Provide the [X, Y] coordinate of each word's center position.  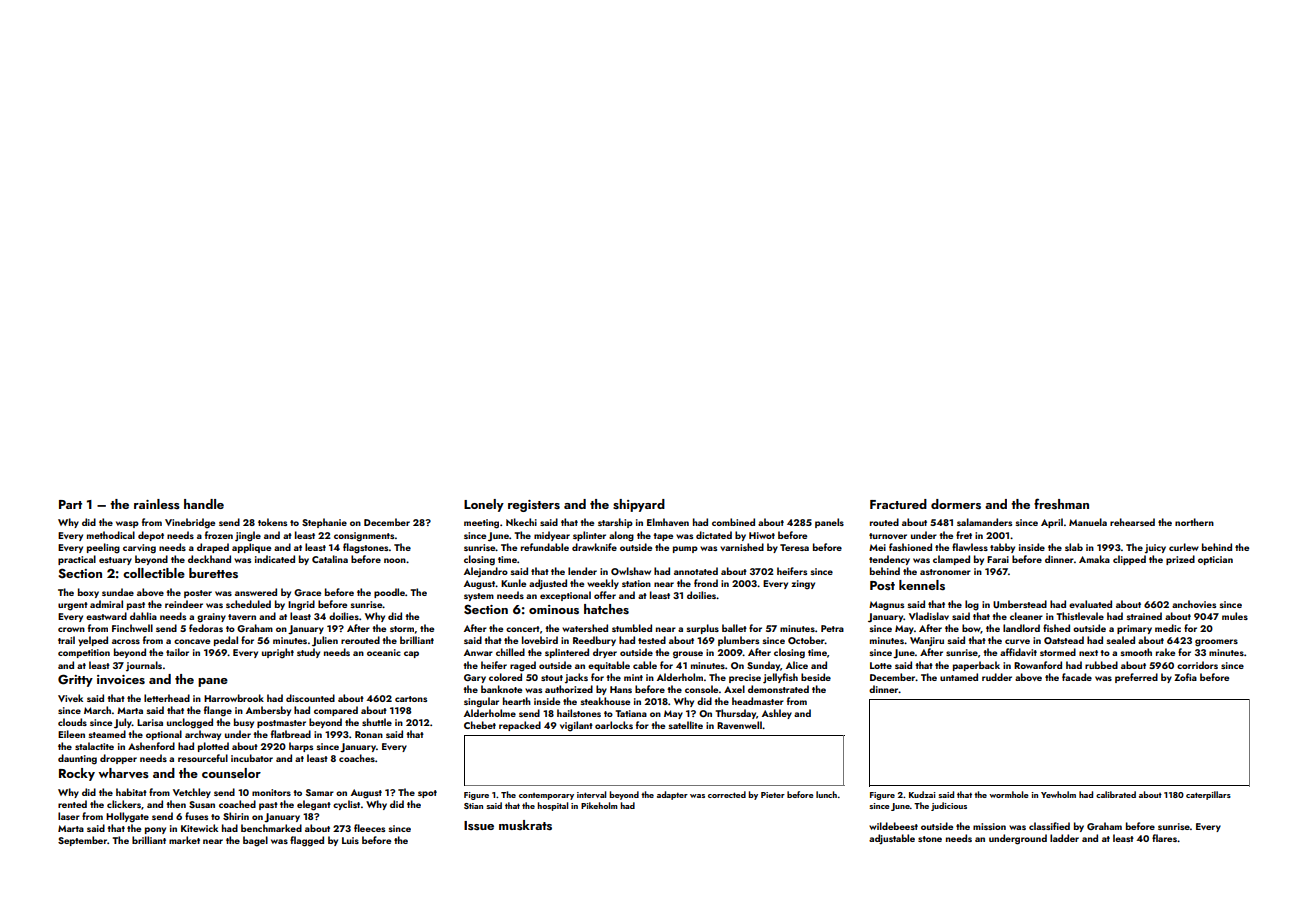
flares [1164, 838]
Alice [797, 665]
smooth [1136, 652]
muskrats [525, 825]
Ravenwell [739, 725]
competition [84, 653]
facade [1077, 677]
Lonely [484, 505]
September [82, 841]
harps [301, 747]
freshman [1061, 503]
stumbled [632, 628]
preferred [1136, 678]
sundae [118, 592]
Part [70, 504]
